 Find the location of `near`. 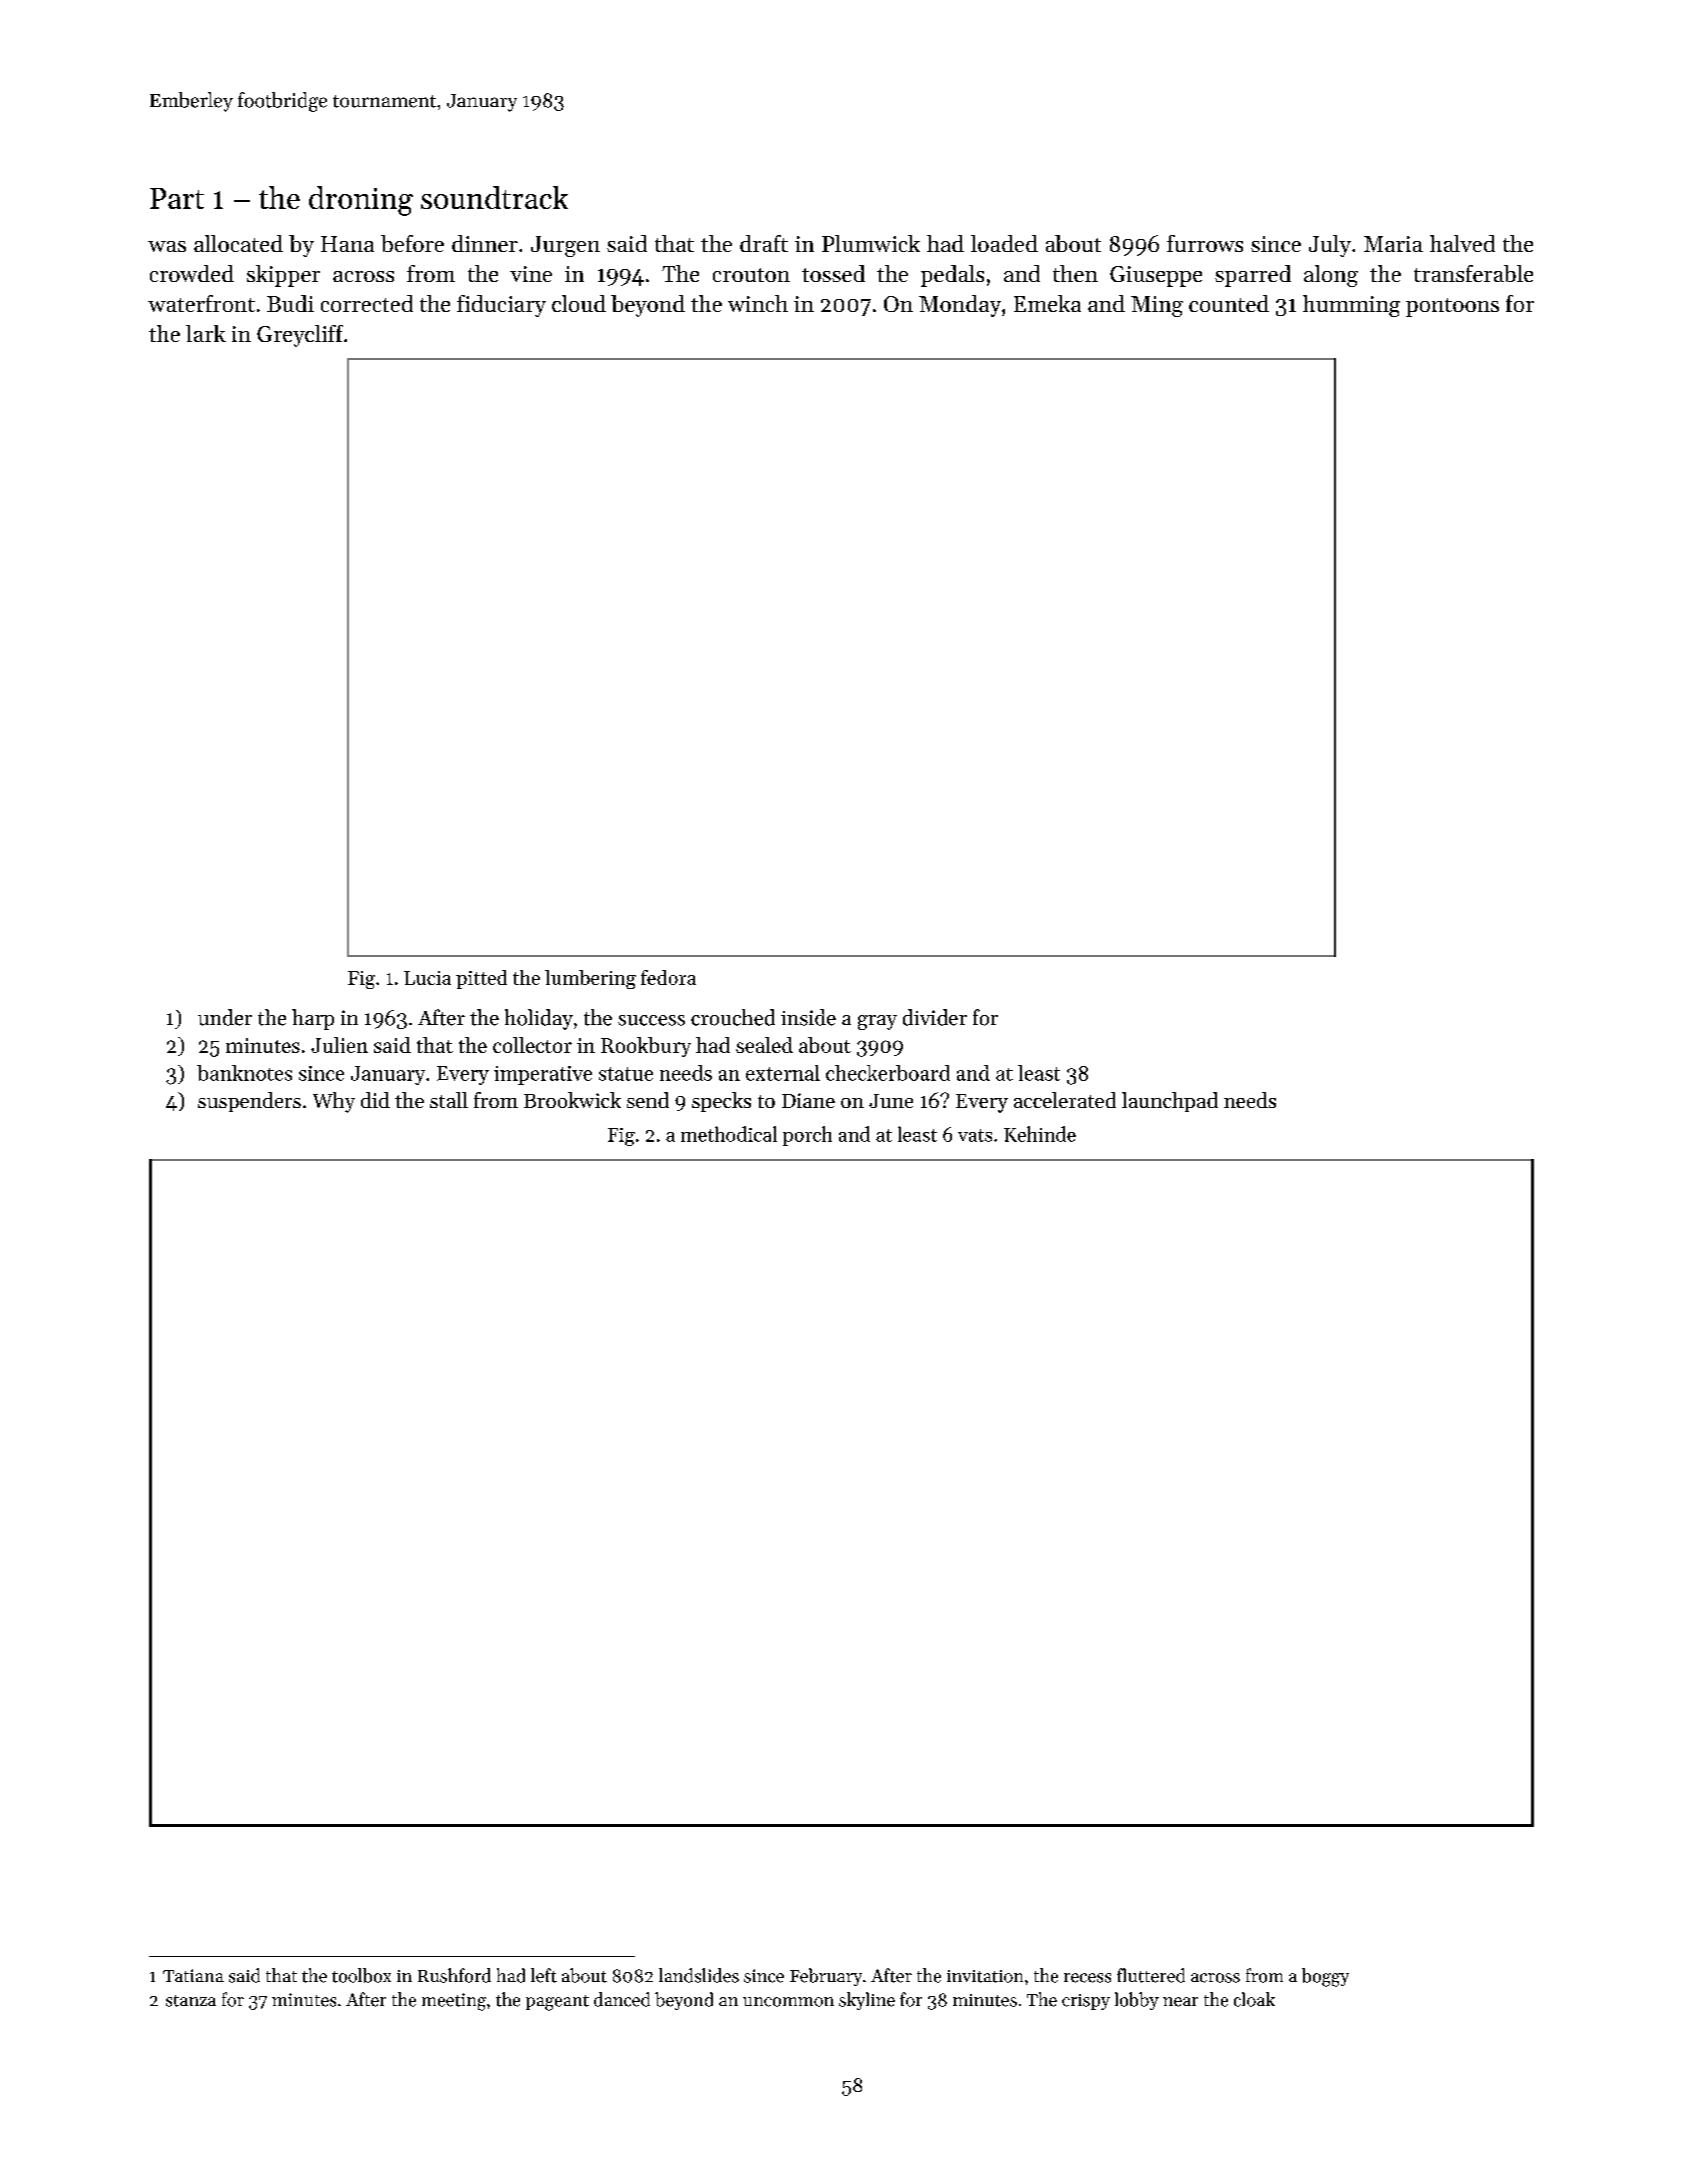

near is located at coordinates (1180, 2002).
